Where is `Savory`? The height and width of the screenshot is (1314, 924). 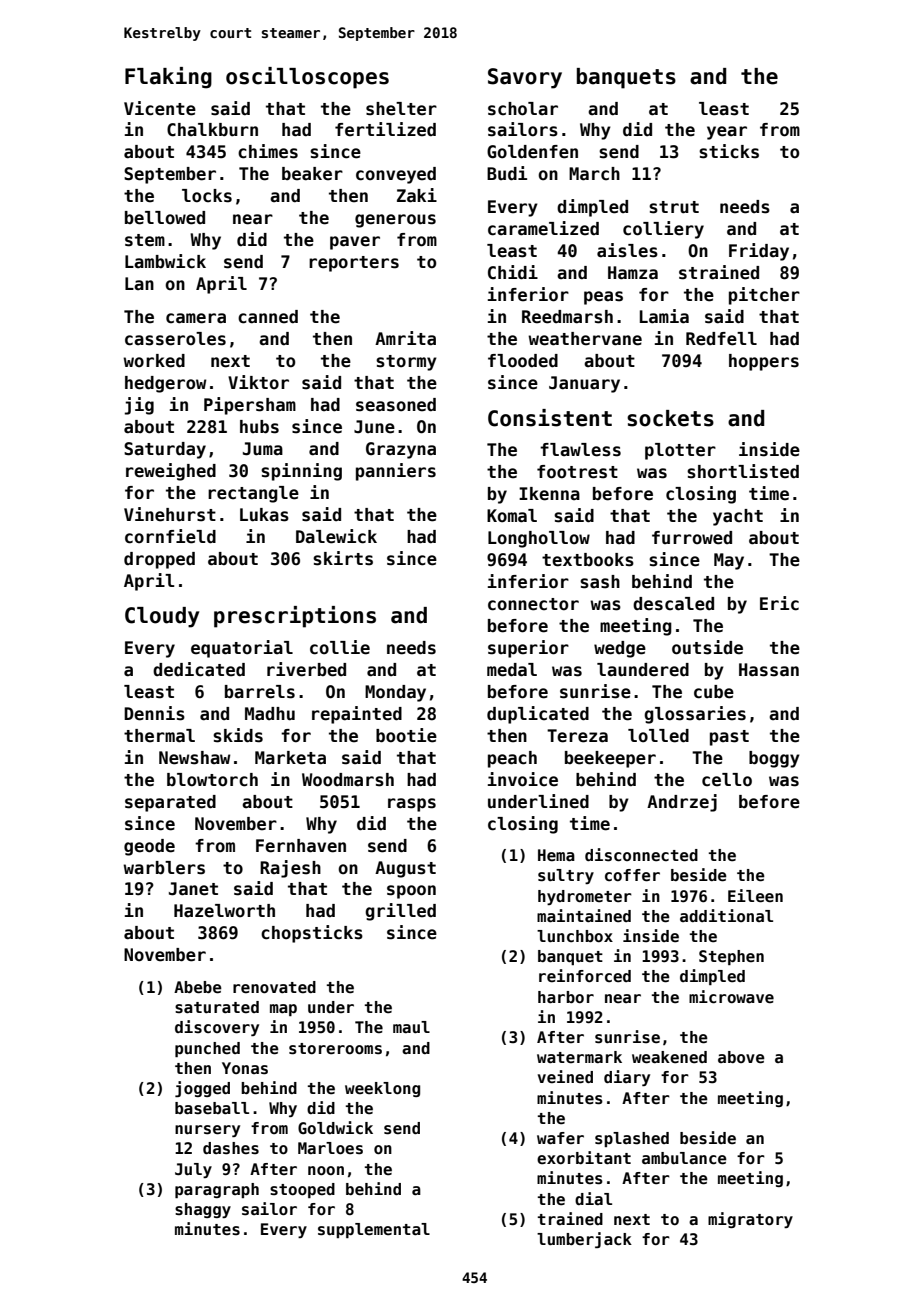
Savory is located at coordinates (525, 78).
